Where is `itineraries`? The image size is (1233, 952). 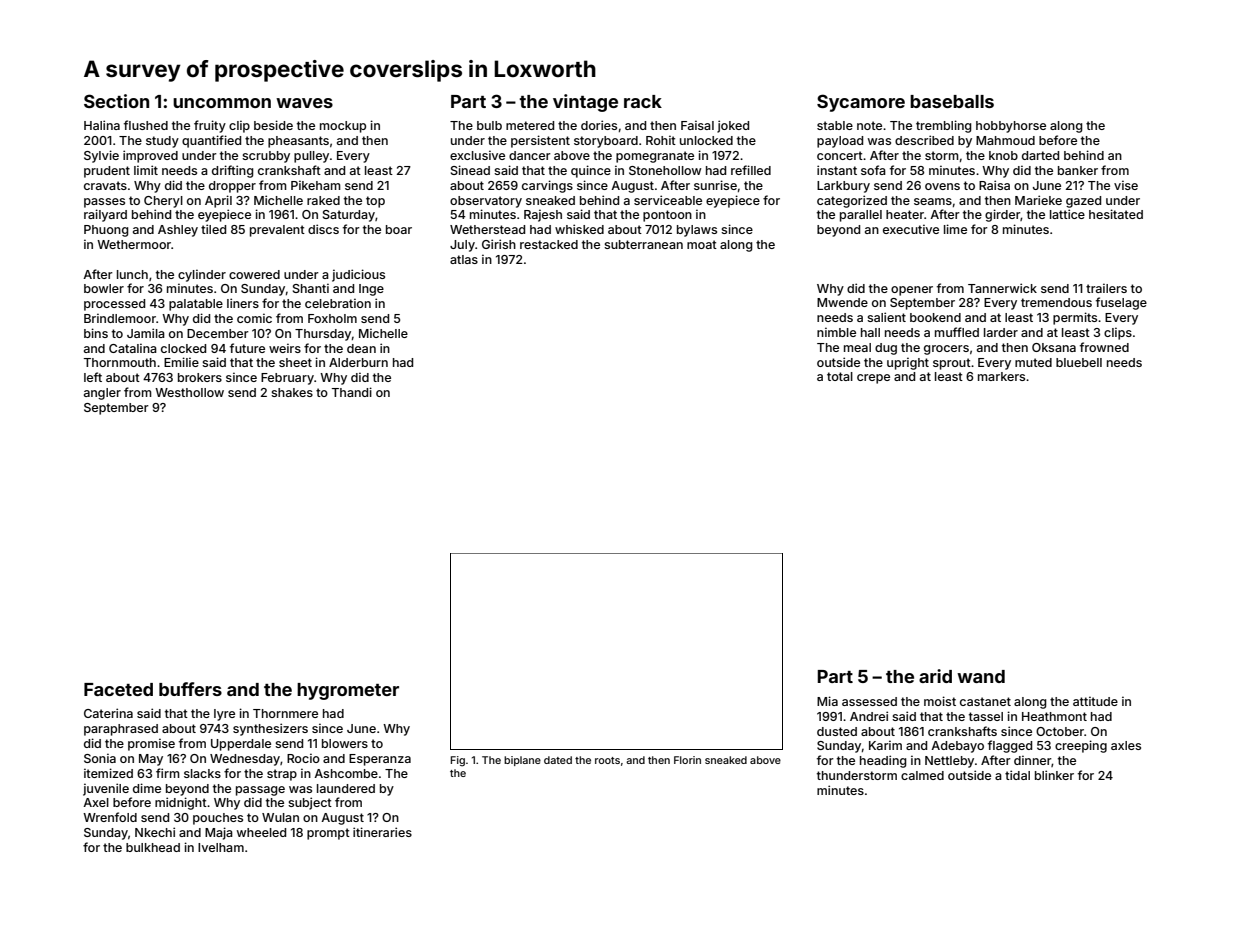 itineraries is located at coordinates (382, 832).
